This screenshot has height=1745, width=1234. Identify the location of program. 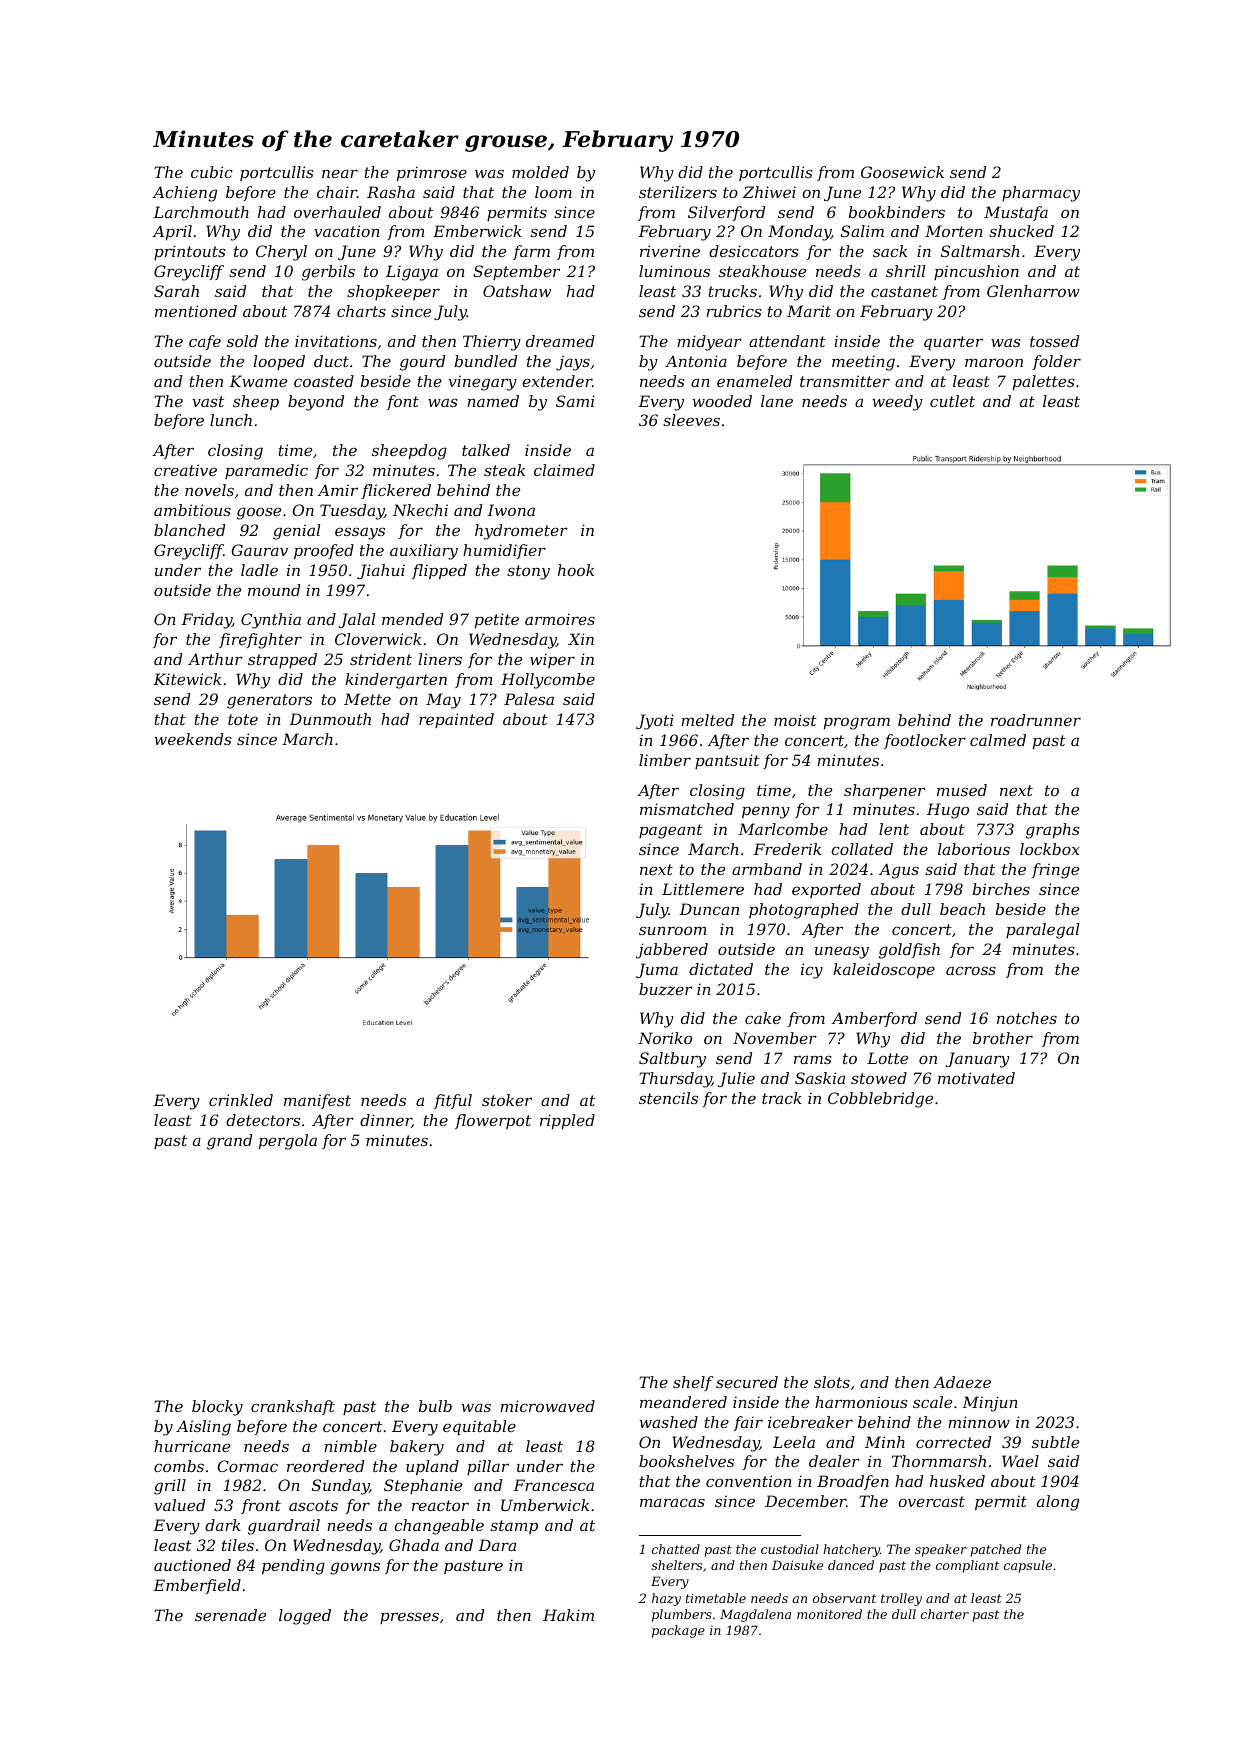
(857, 723).
